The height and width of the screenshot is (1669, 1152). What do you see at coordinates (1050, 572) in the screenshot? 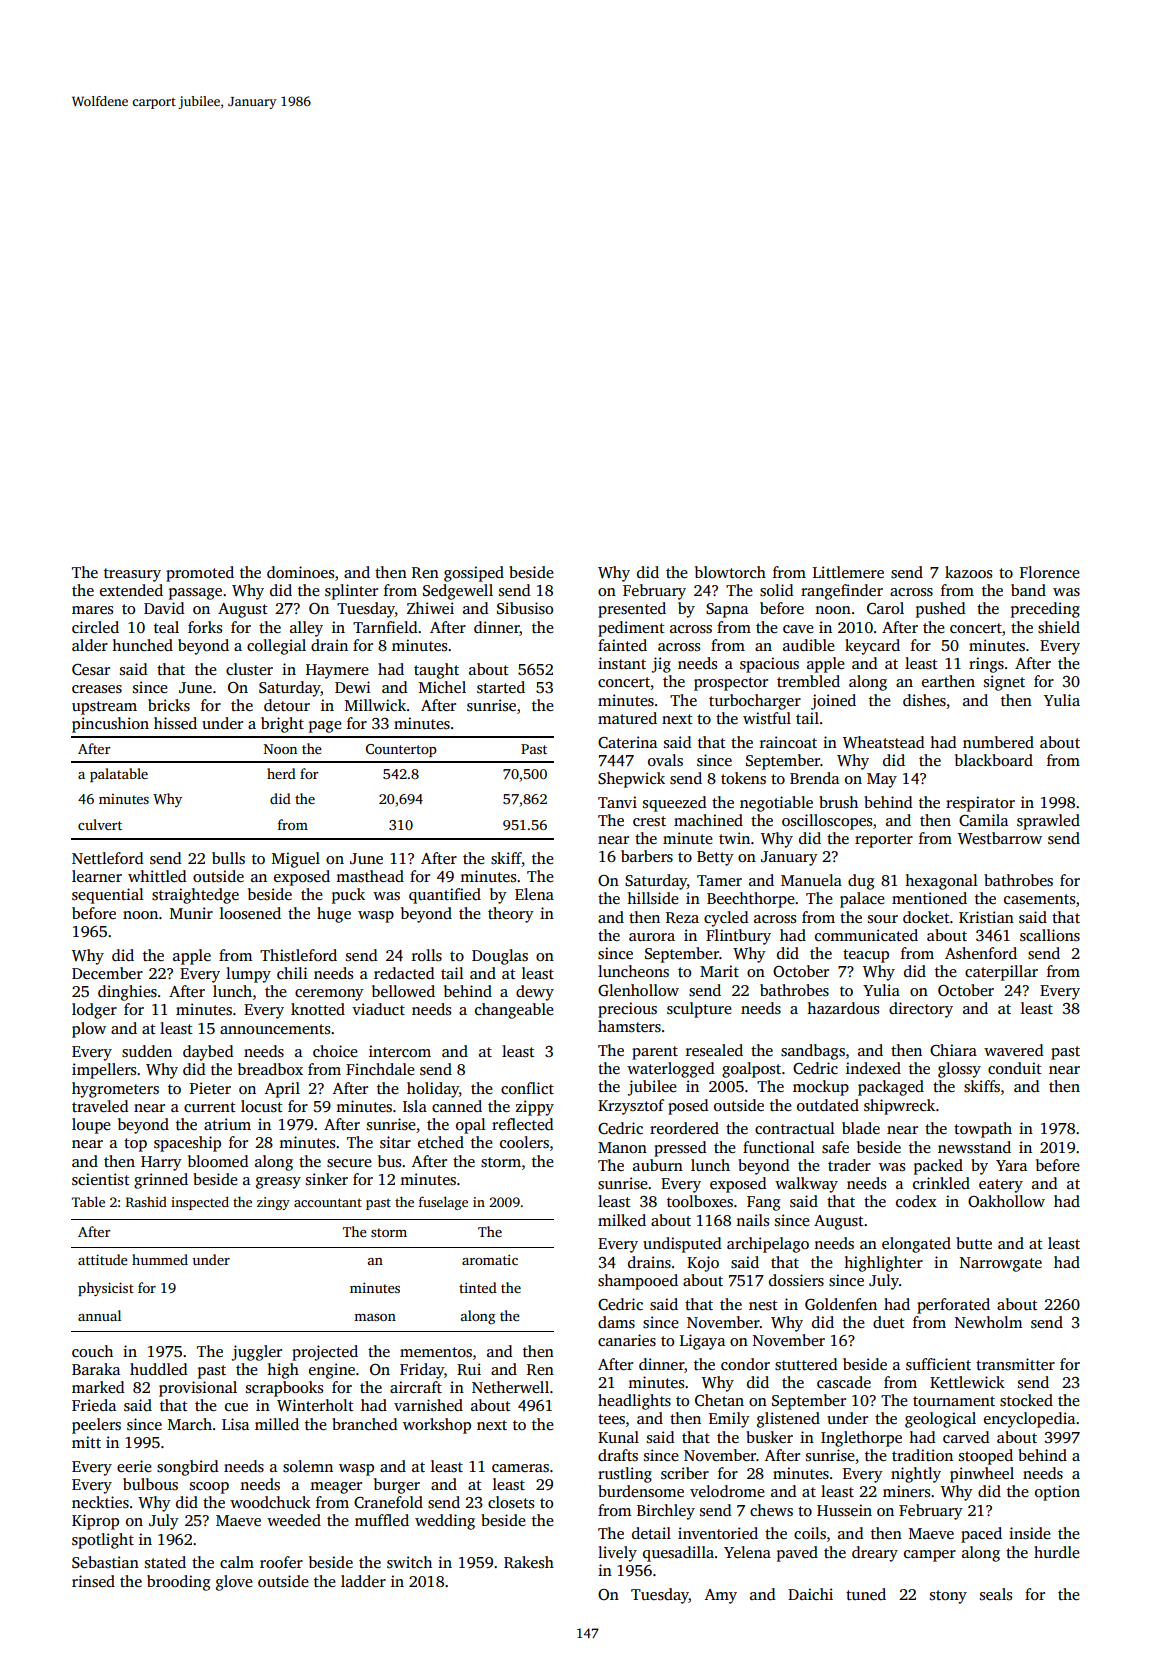
I see `Florence` at bounding box center [1050, 572].
